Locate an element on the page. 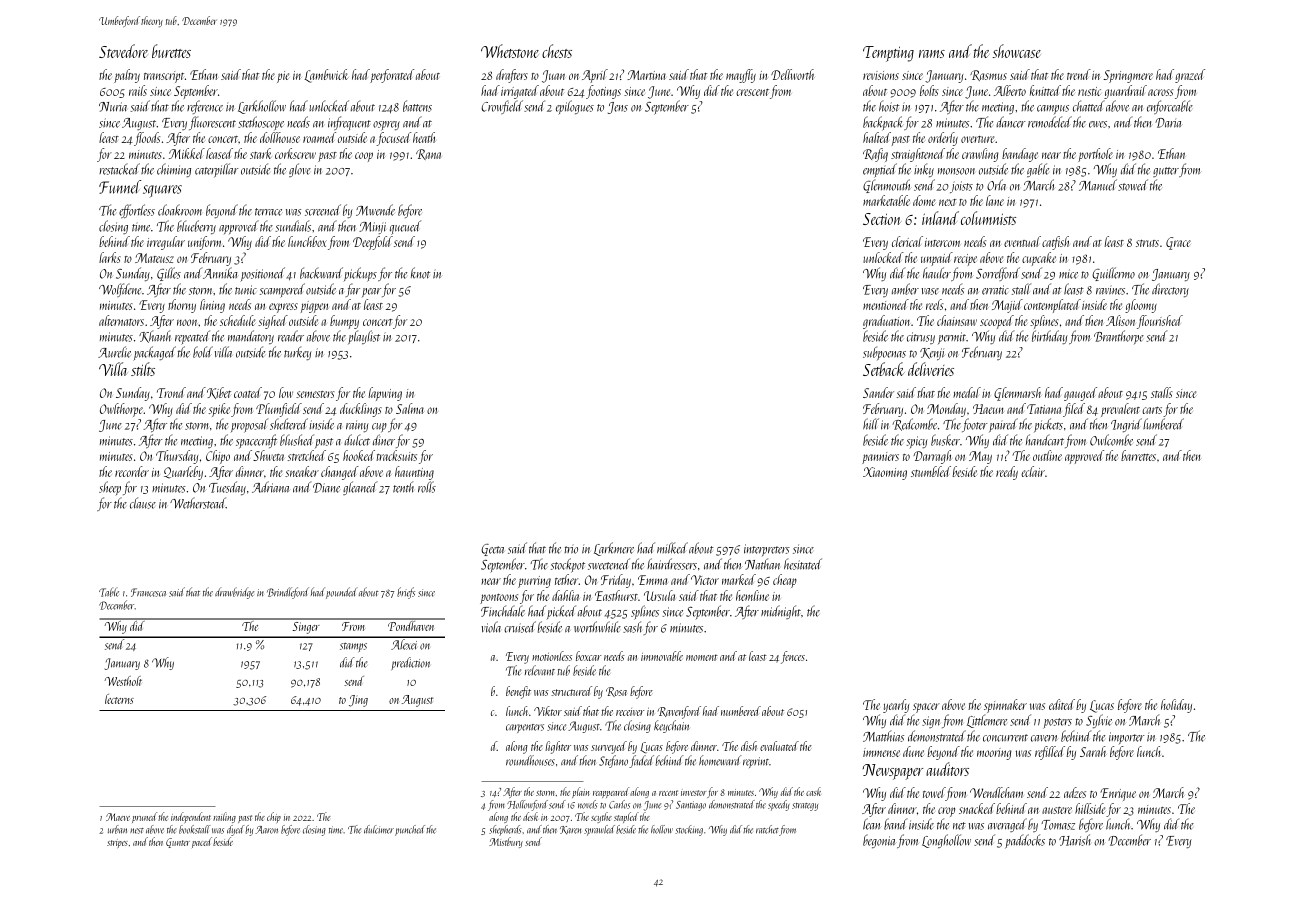 The image size is (1308, 924). queued is located at coordinates (405, 227).
